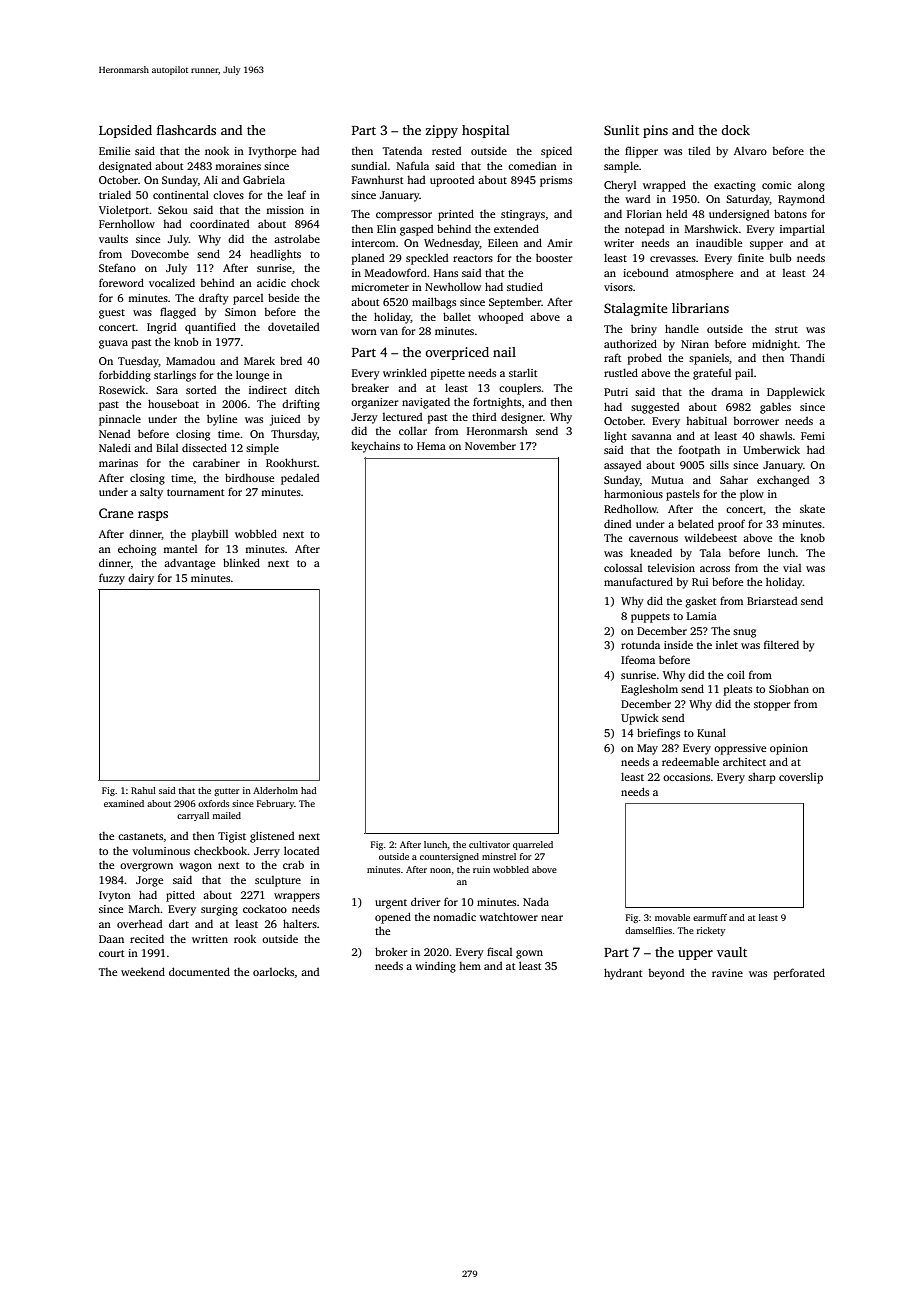 The width and height of the image is (924, 1308). What do you see at coordinates (801, 778) in the image?
I see `coverslip` at bounding box center [801, 778].
